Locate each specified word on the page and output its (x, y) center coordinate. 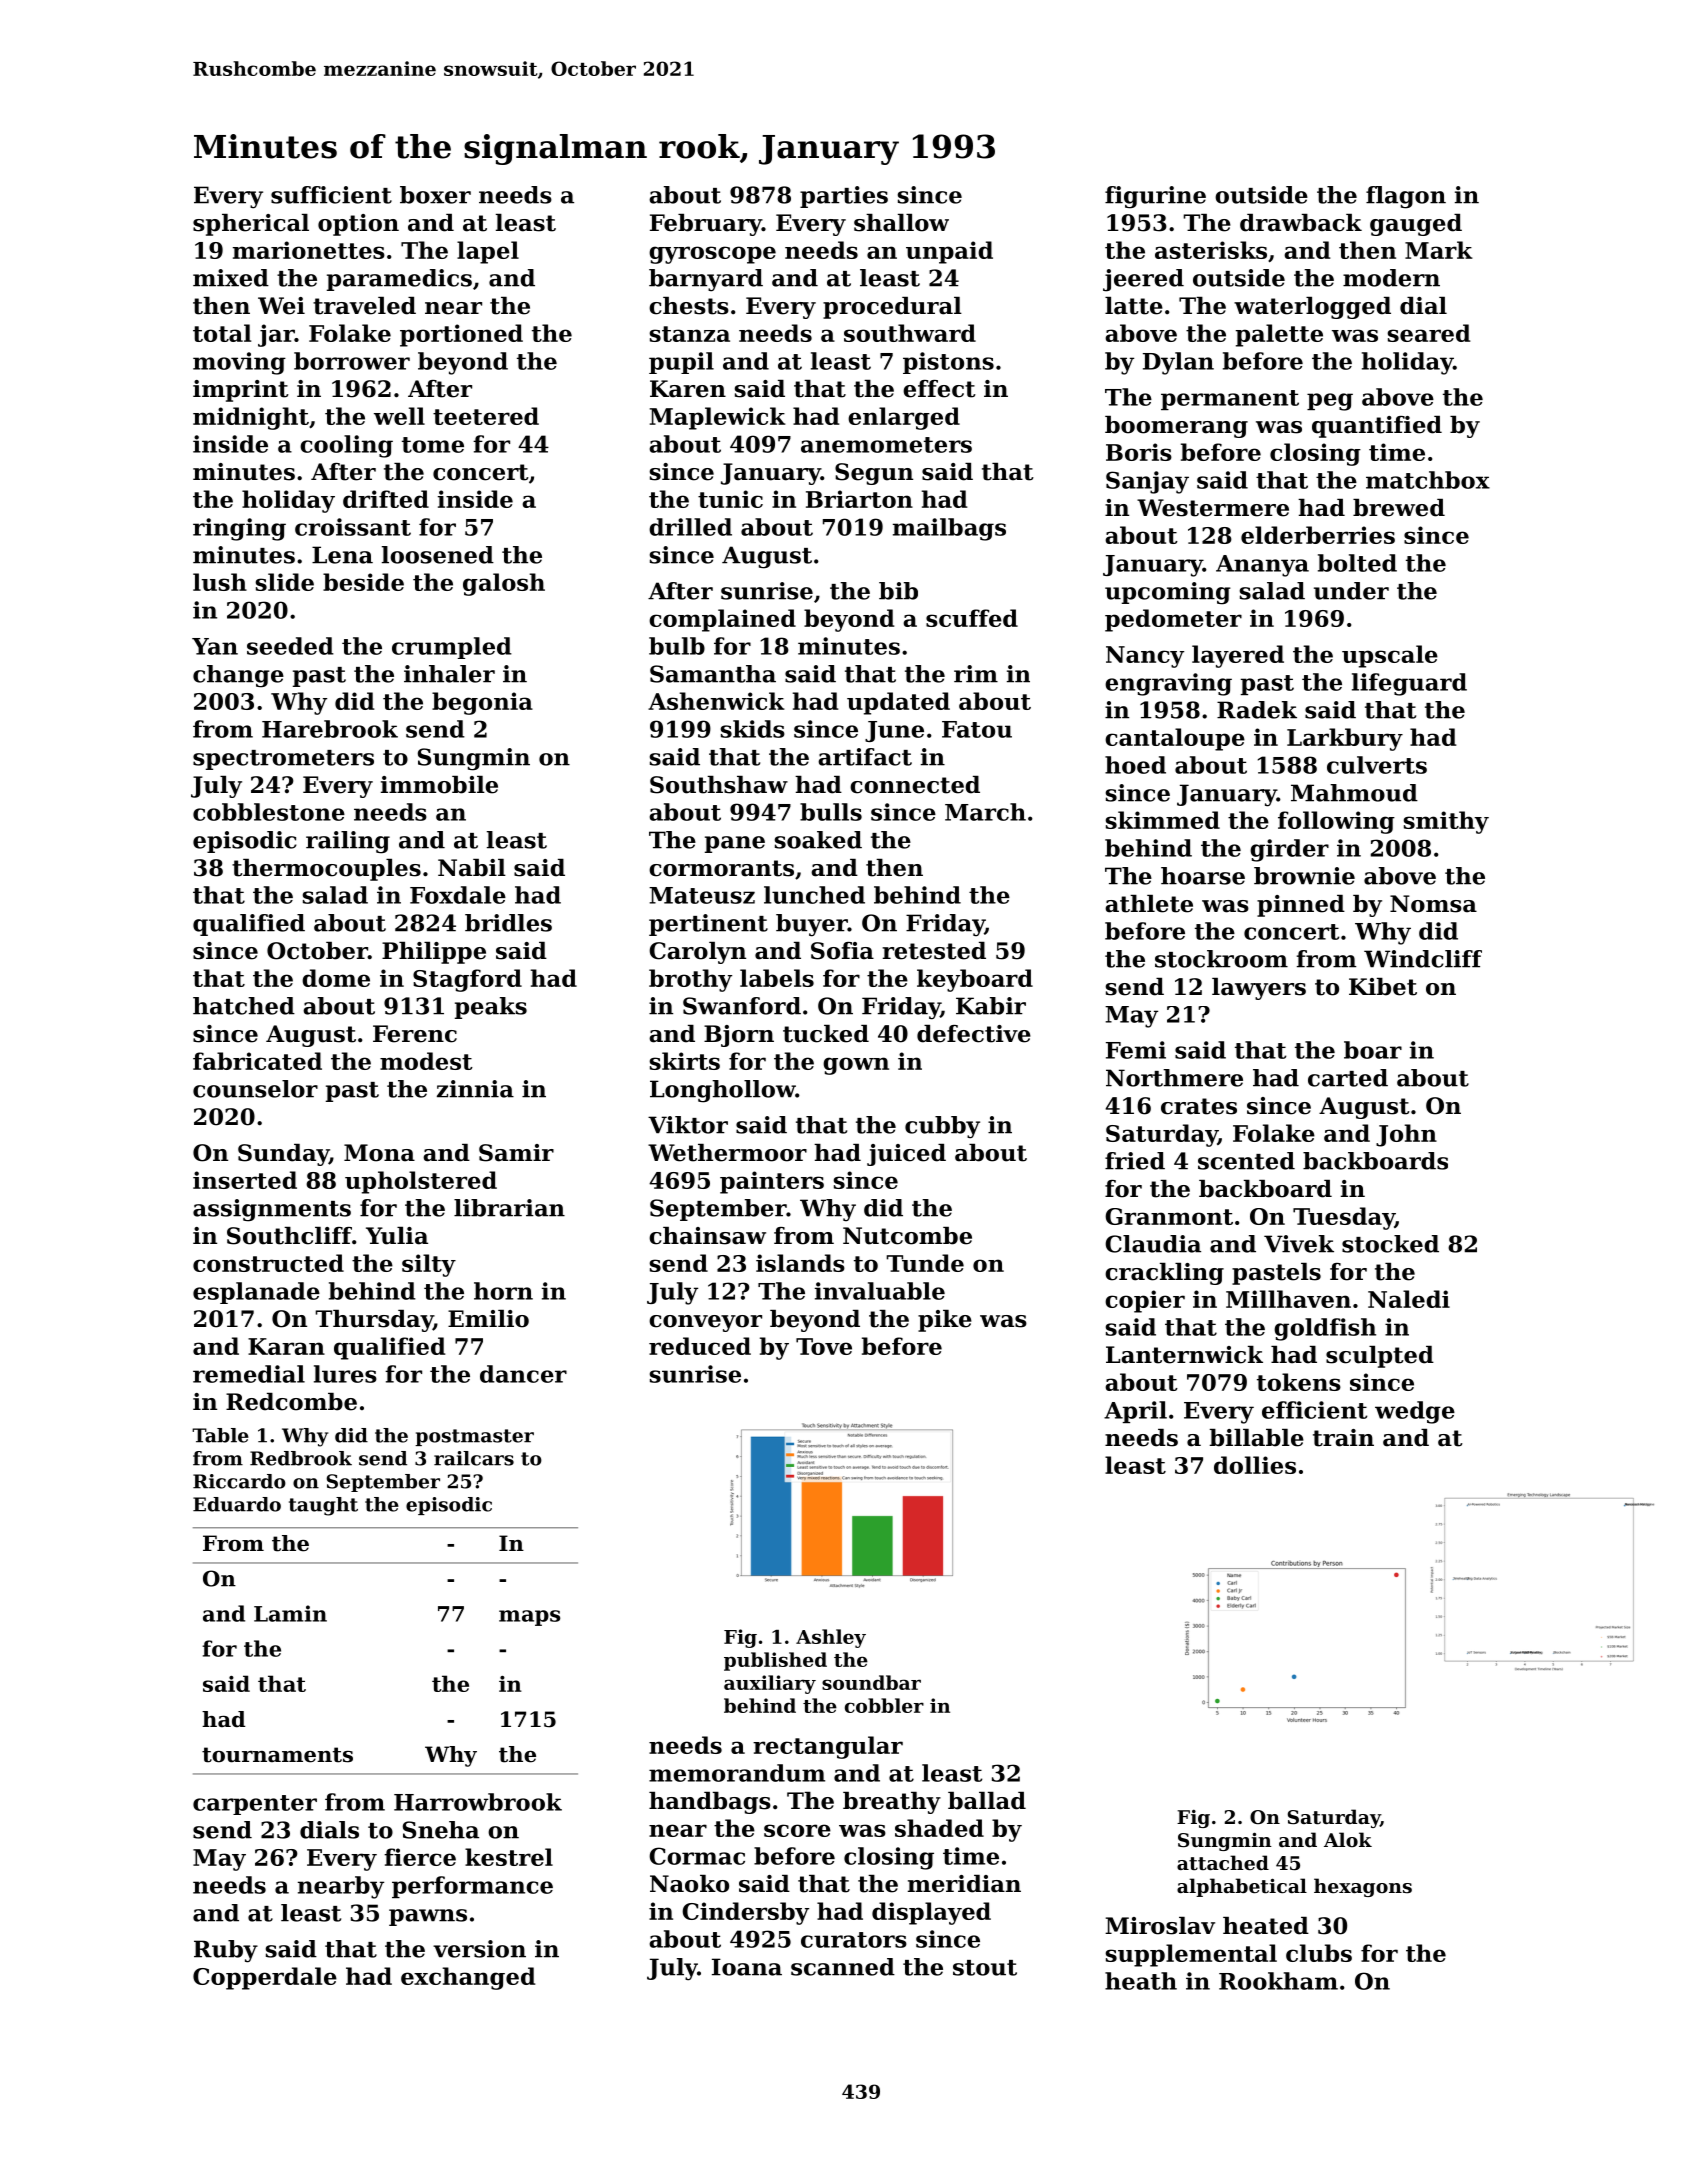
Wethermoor (727, 1153)
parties (844, 197)
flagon (1406, 197)
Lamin (290, 1613)
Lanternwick (1184, 1355)
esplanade (256, 1293)
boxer (435, 195)
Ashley (831, 1638)
